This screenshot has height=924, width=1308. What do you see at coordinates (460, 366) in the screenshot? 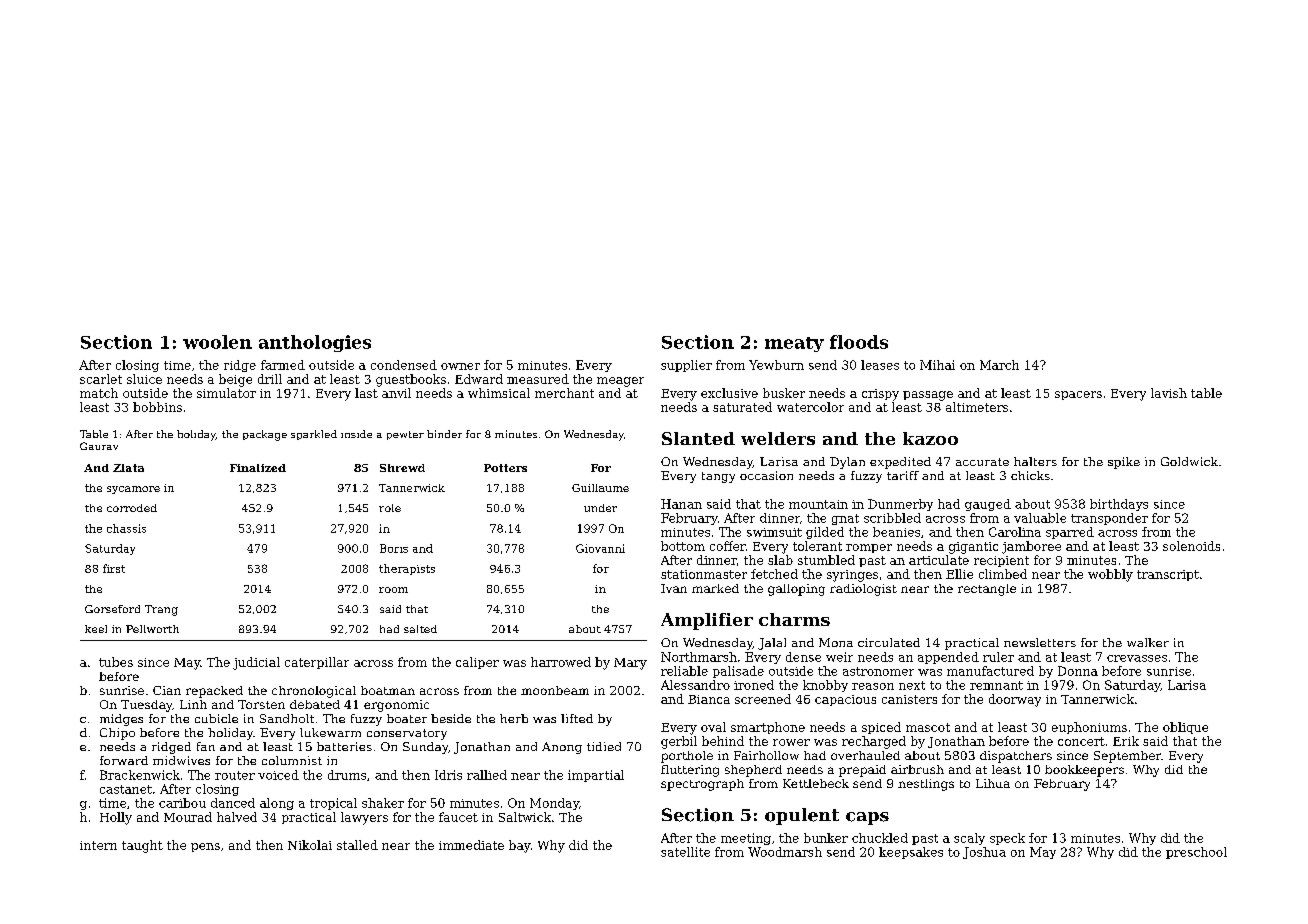
I see `owner` at bounding box center [460, 366].
